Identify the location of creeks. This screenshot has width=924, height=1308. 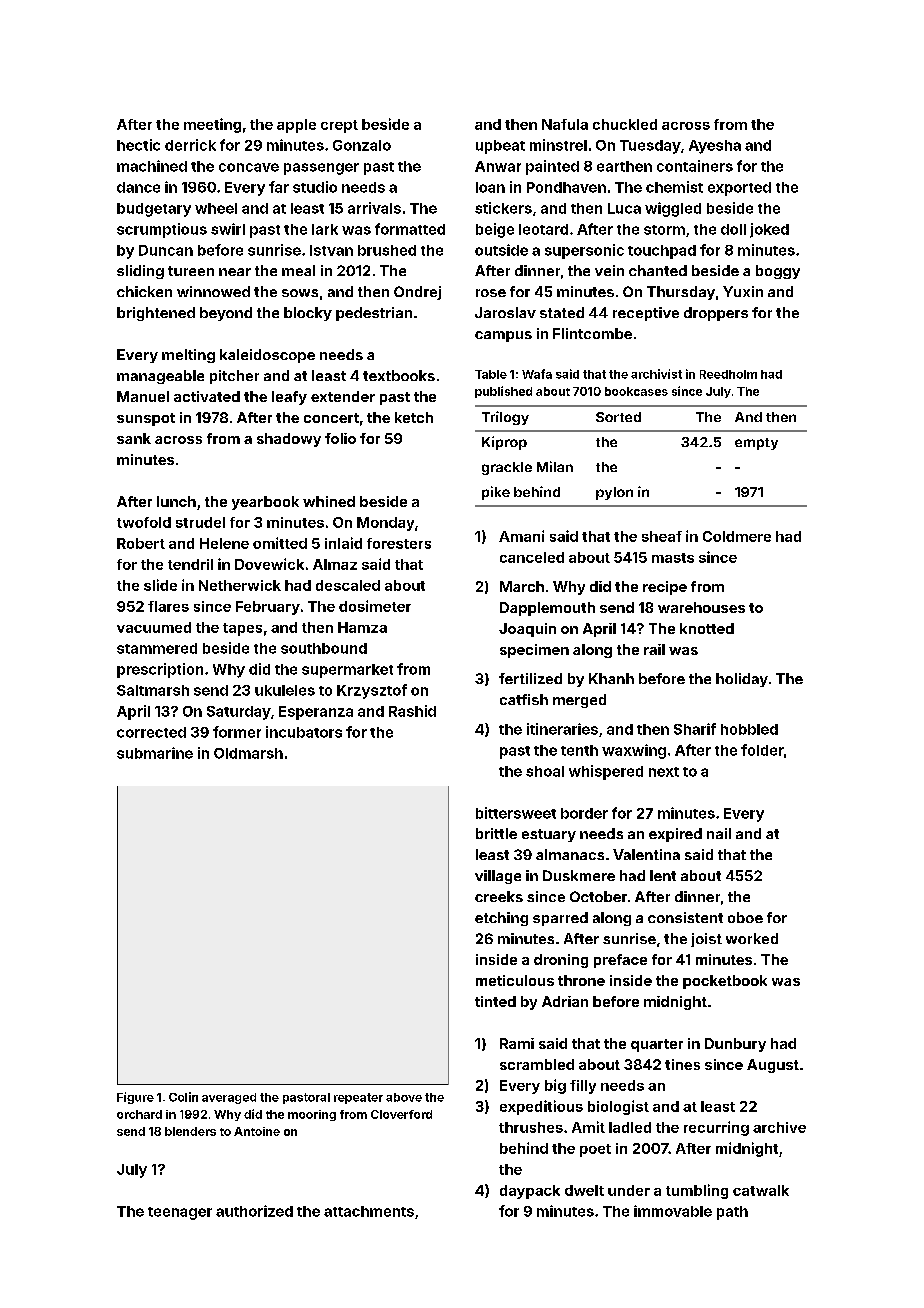
(499, 896).
